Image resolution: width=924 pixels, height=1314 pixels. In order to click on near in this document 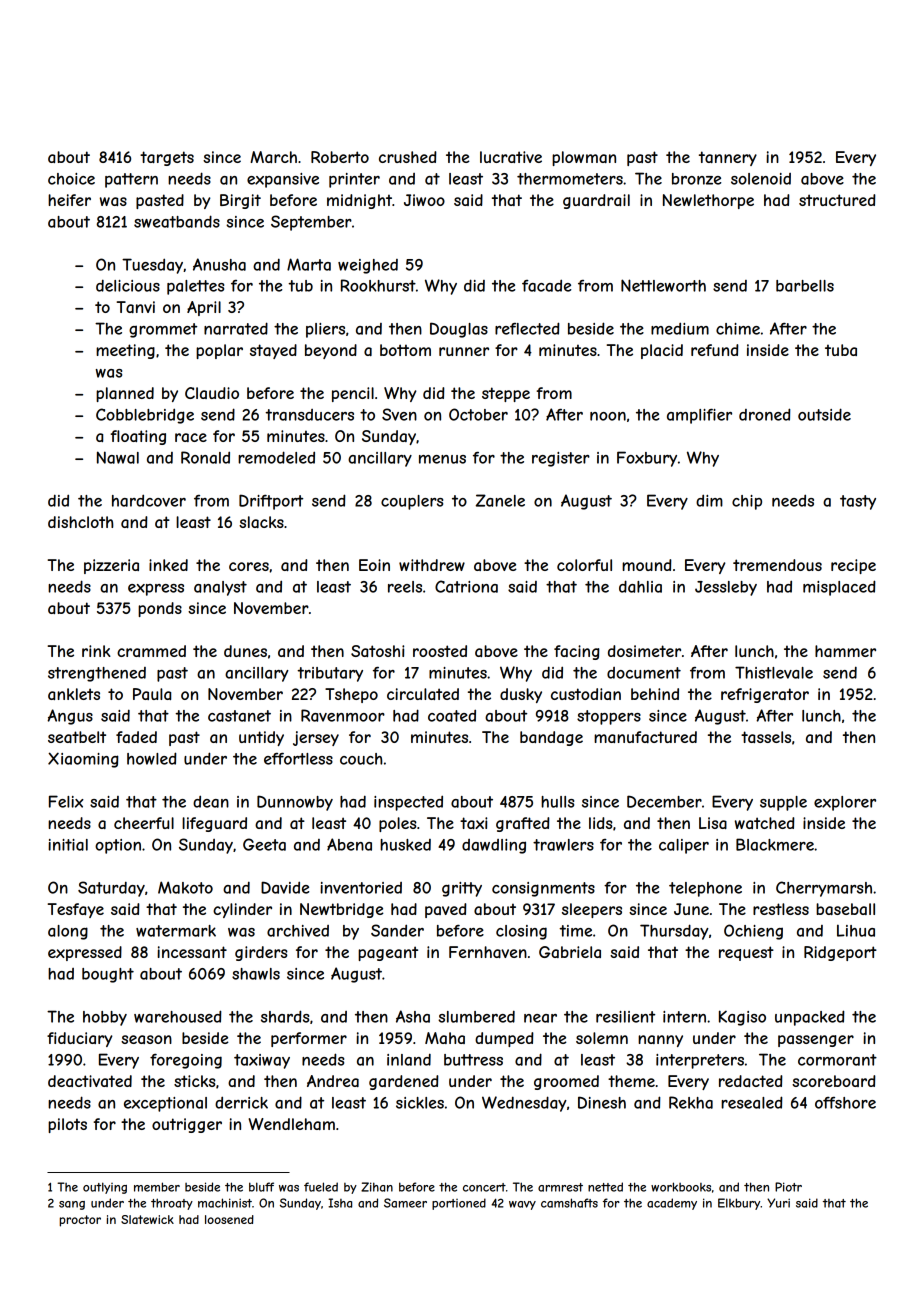, I will do `click(540, 1018)`.
